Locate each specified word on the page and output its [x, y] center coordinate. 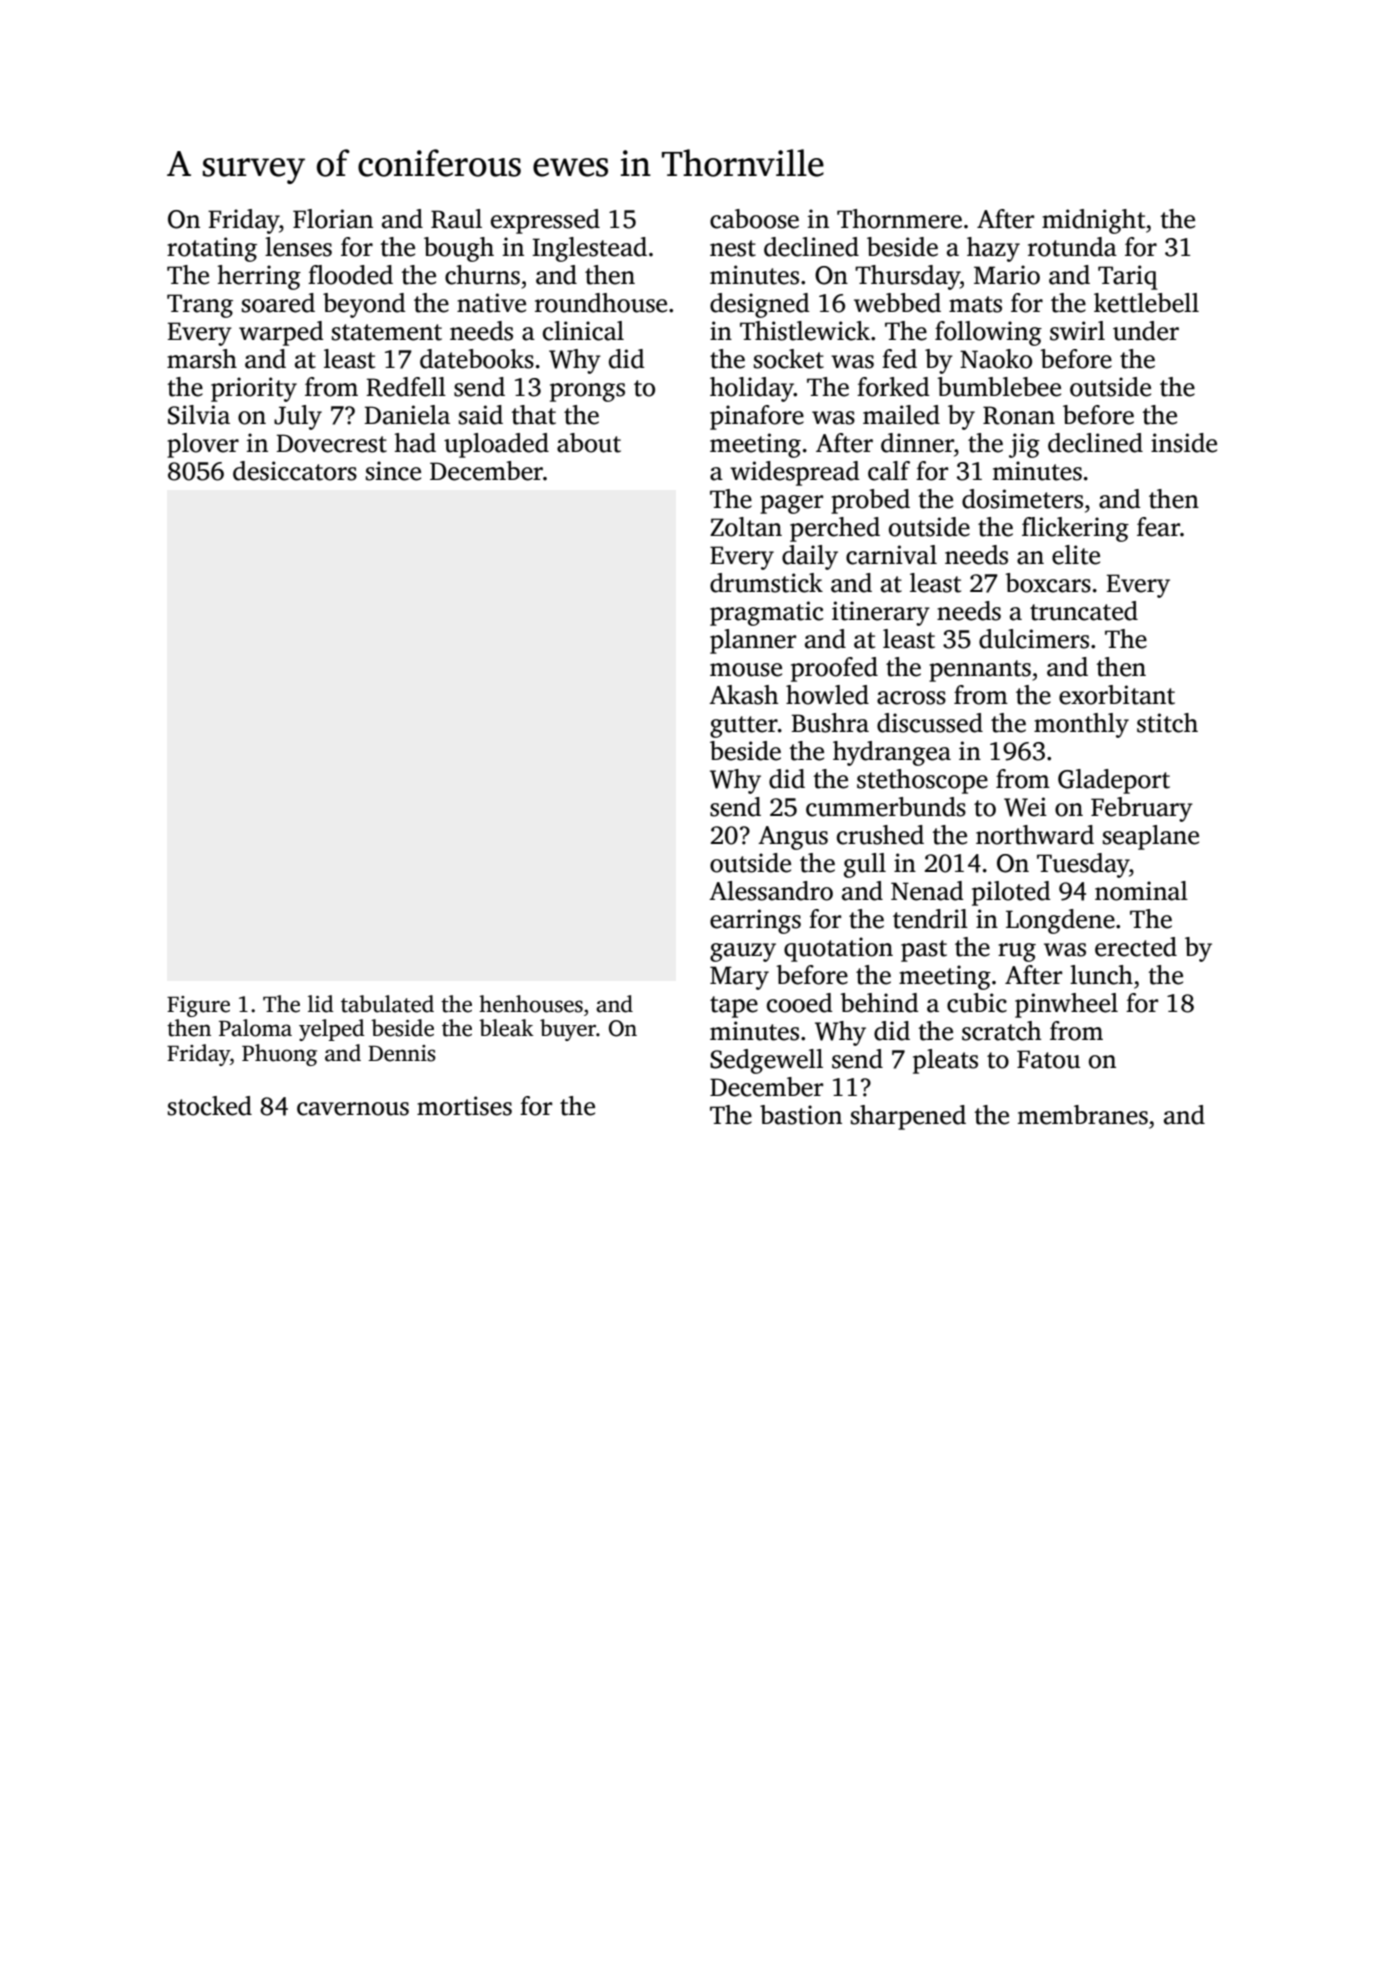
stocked [210, 1106]
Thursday [907, 277]
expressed [545, 221]
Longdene [1060, 921]
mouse [746, 670]
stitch [1167, 723]
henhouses [531, 1004]
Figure [198, 1006]
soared [278, 303]
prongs [587, 392]
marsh [202, 359]
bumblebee [999, 387]
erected [1136, 947]
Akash [744, 695]
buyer [568, 1030]
